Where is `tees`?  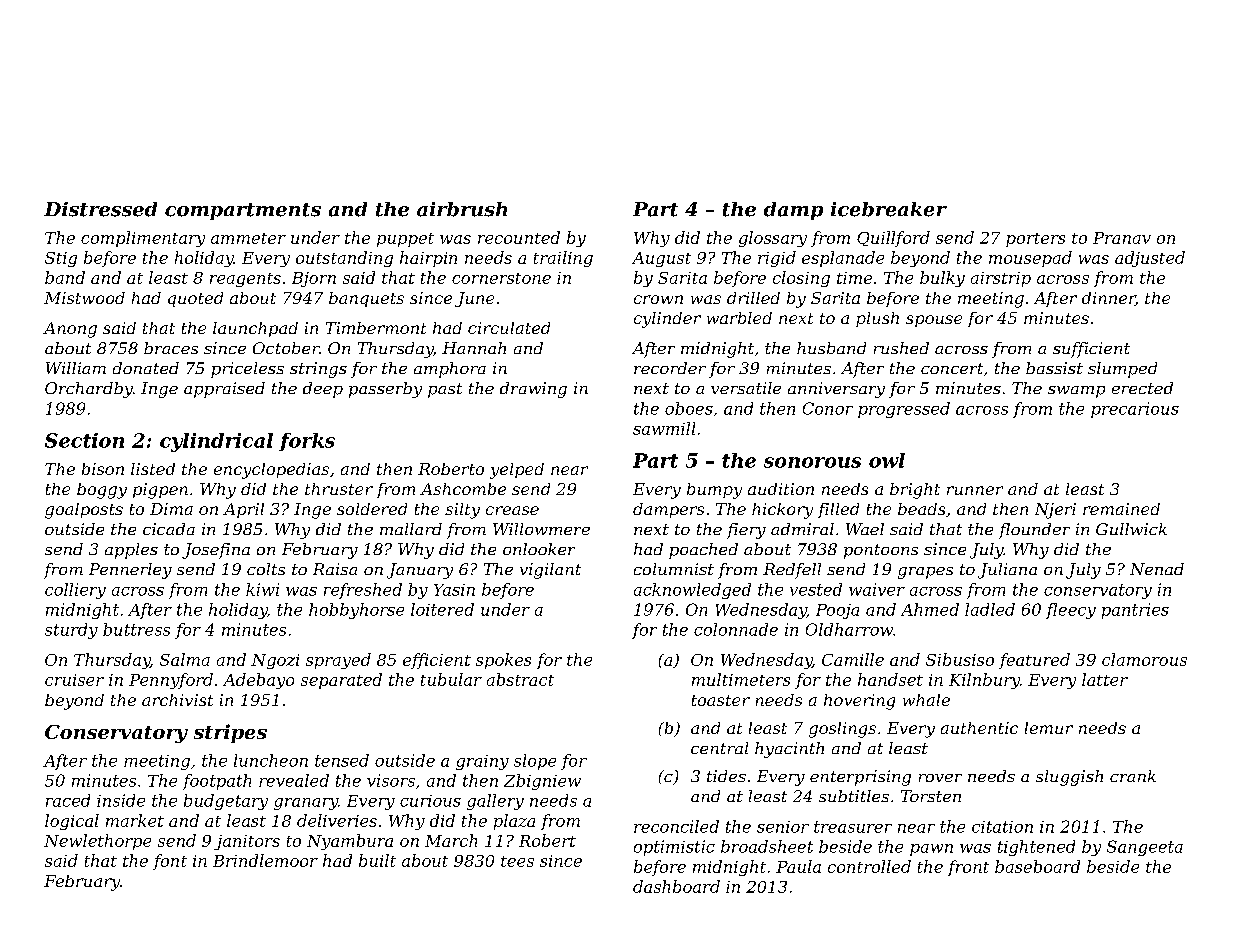
tees is located at coordinates (517, 861).
